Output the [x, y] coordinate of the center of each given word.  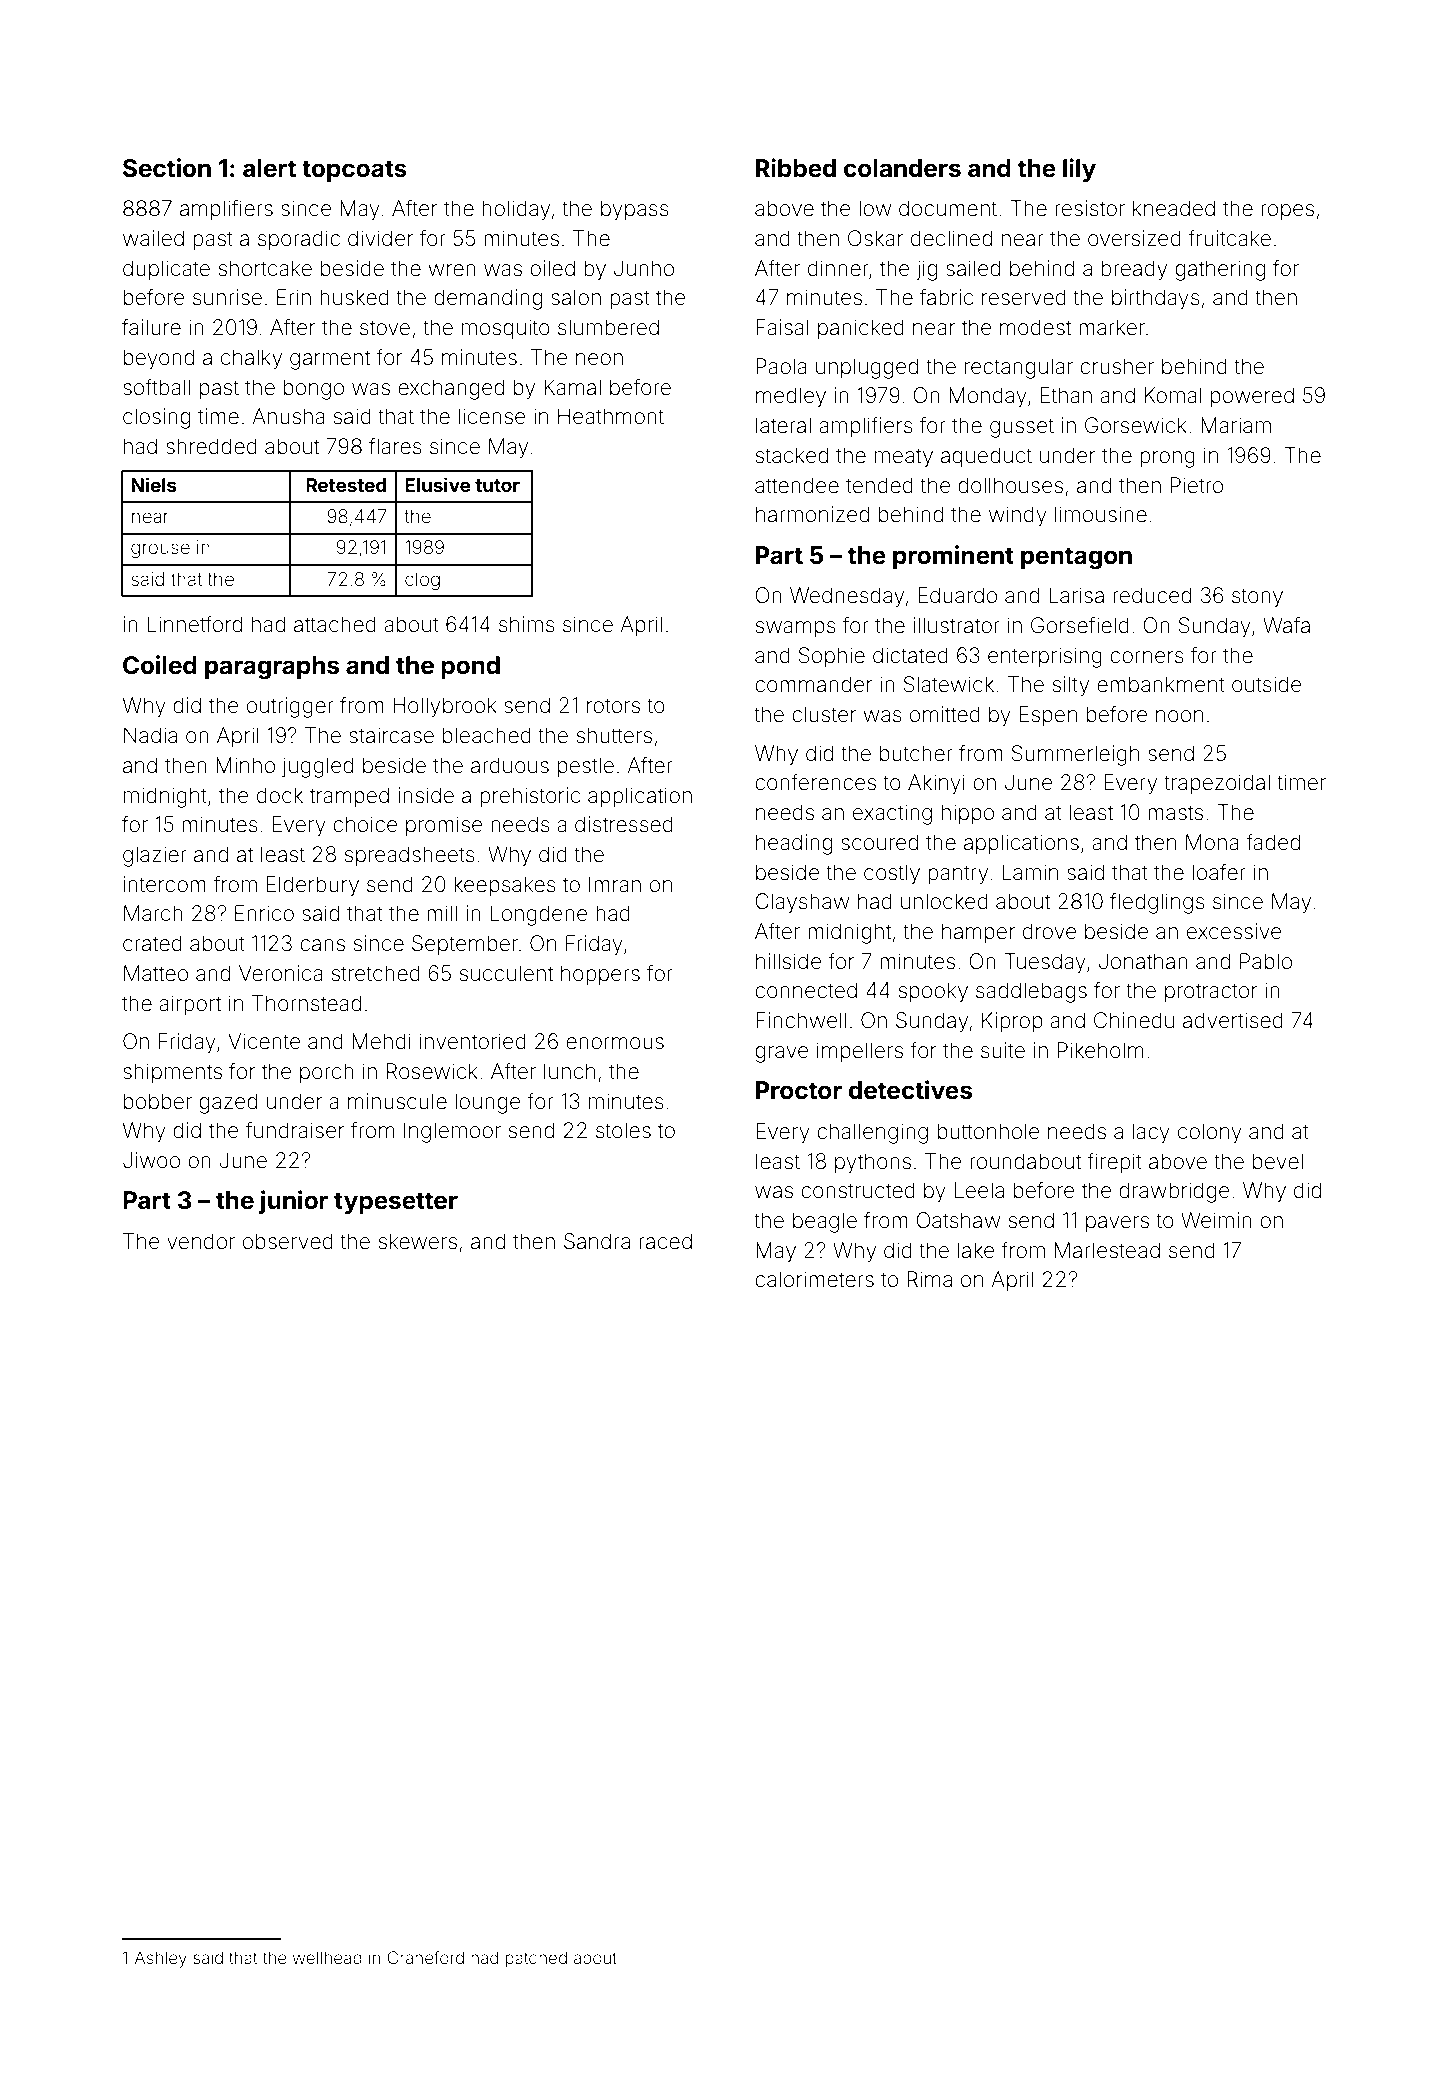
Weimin [1216, 1220]
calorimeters [814, 1279]
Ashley [161, 1959]
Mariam [1236, 425]
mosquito [506, 329]
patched [536, 1959]
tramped [349, 797]
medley [791, 397]
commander [813, 684]
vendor [201, 1241]
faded [1273, 842]
